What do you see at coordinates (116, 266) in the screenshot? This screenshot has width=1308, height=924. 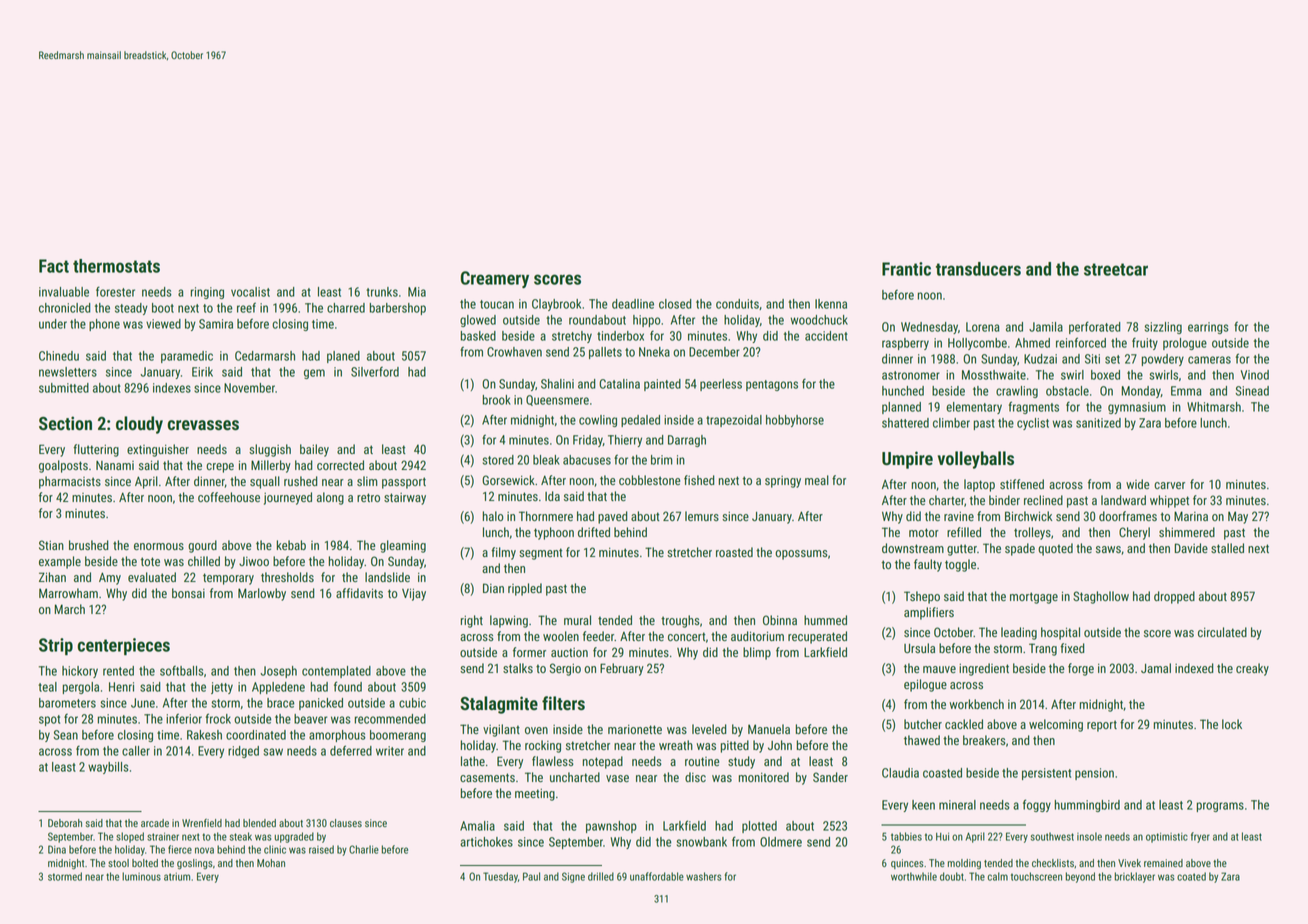 I see `thermostats` at bounding box center [116, 266].
